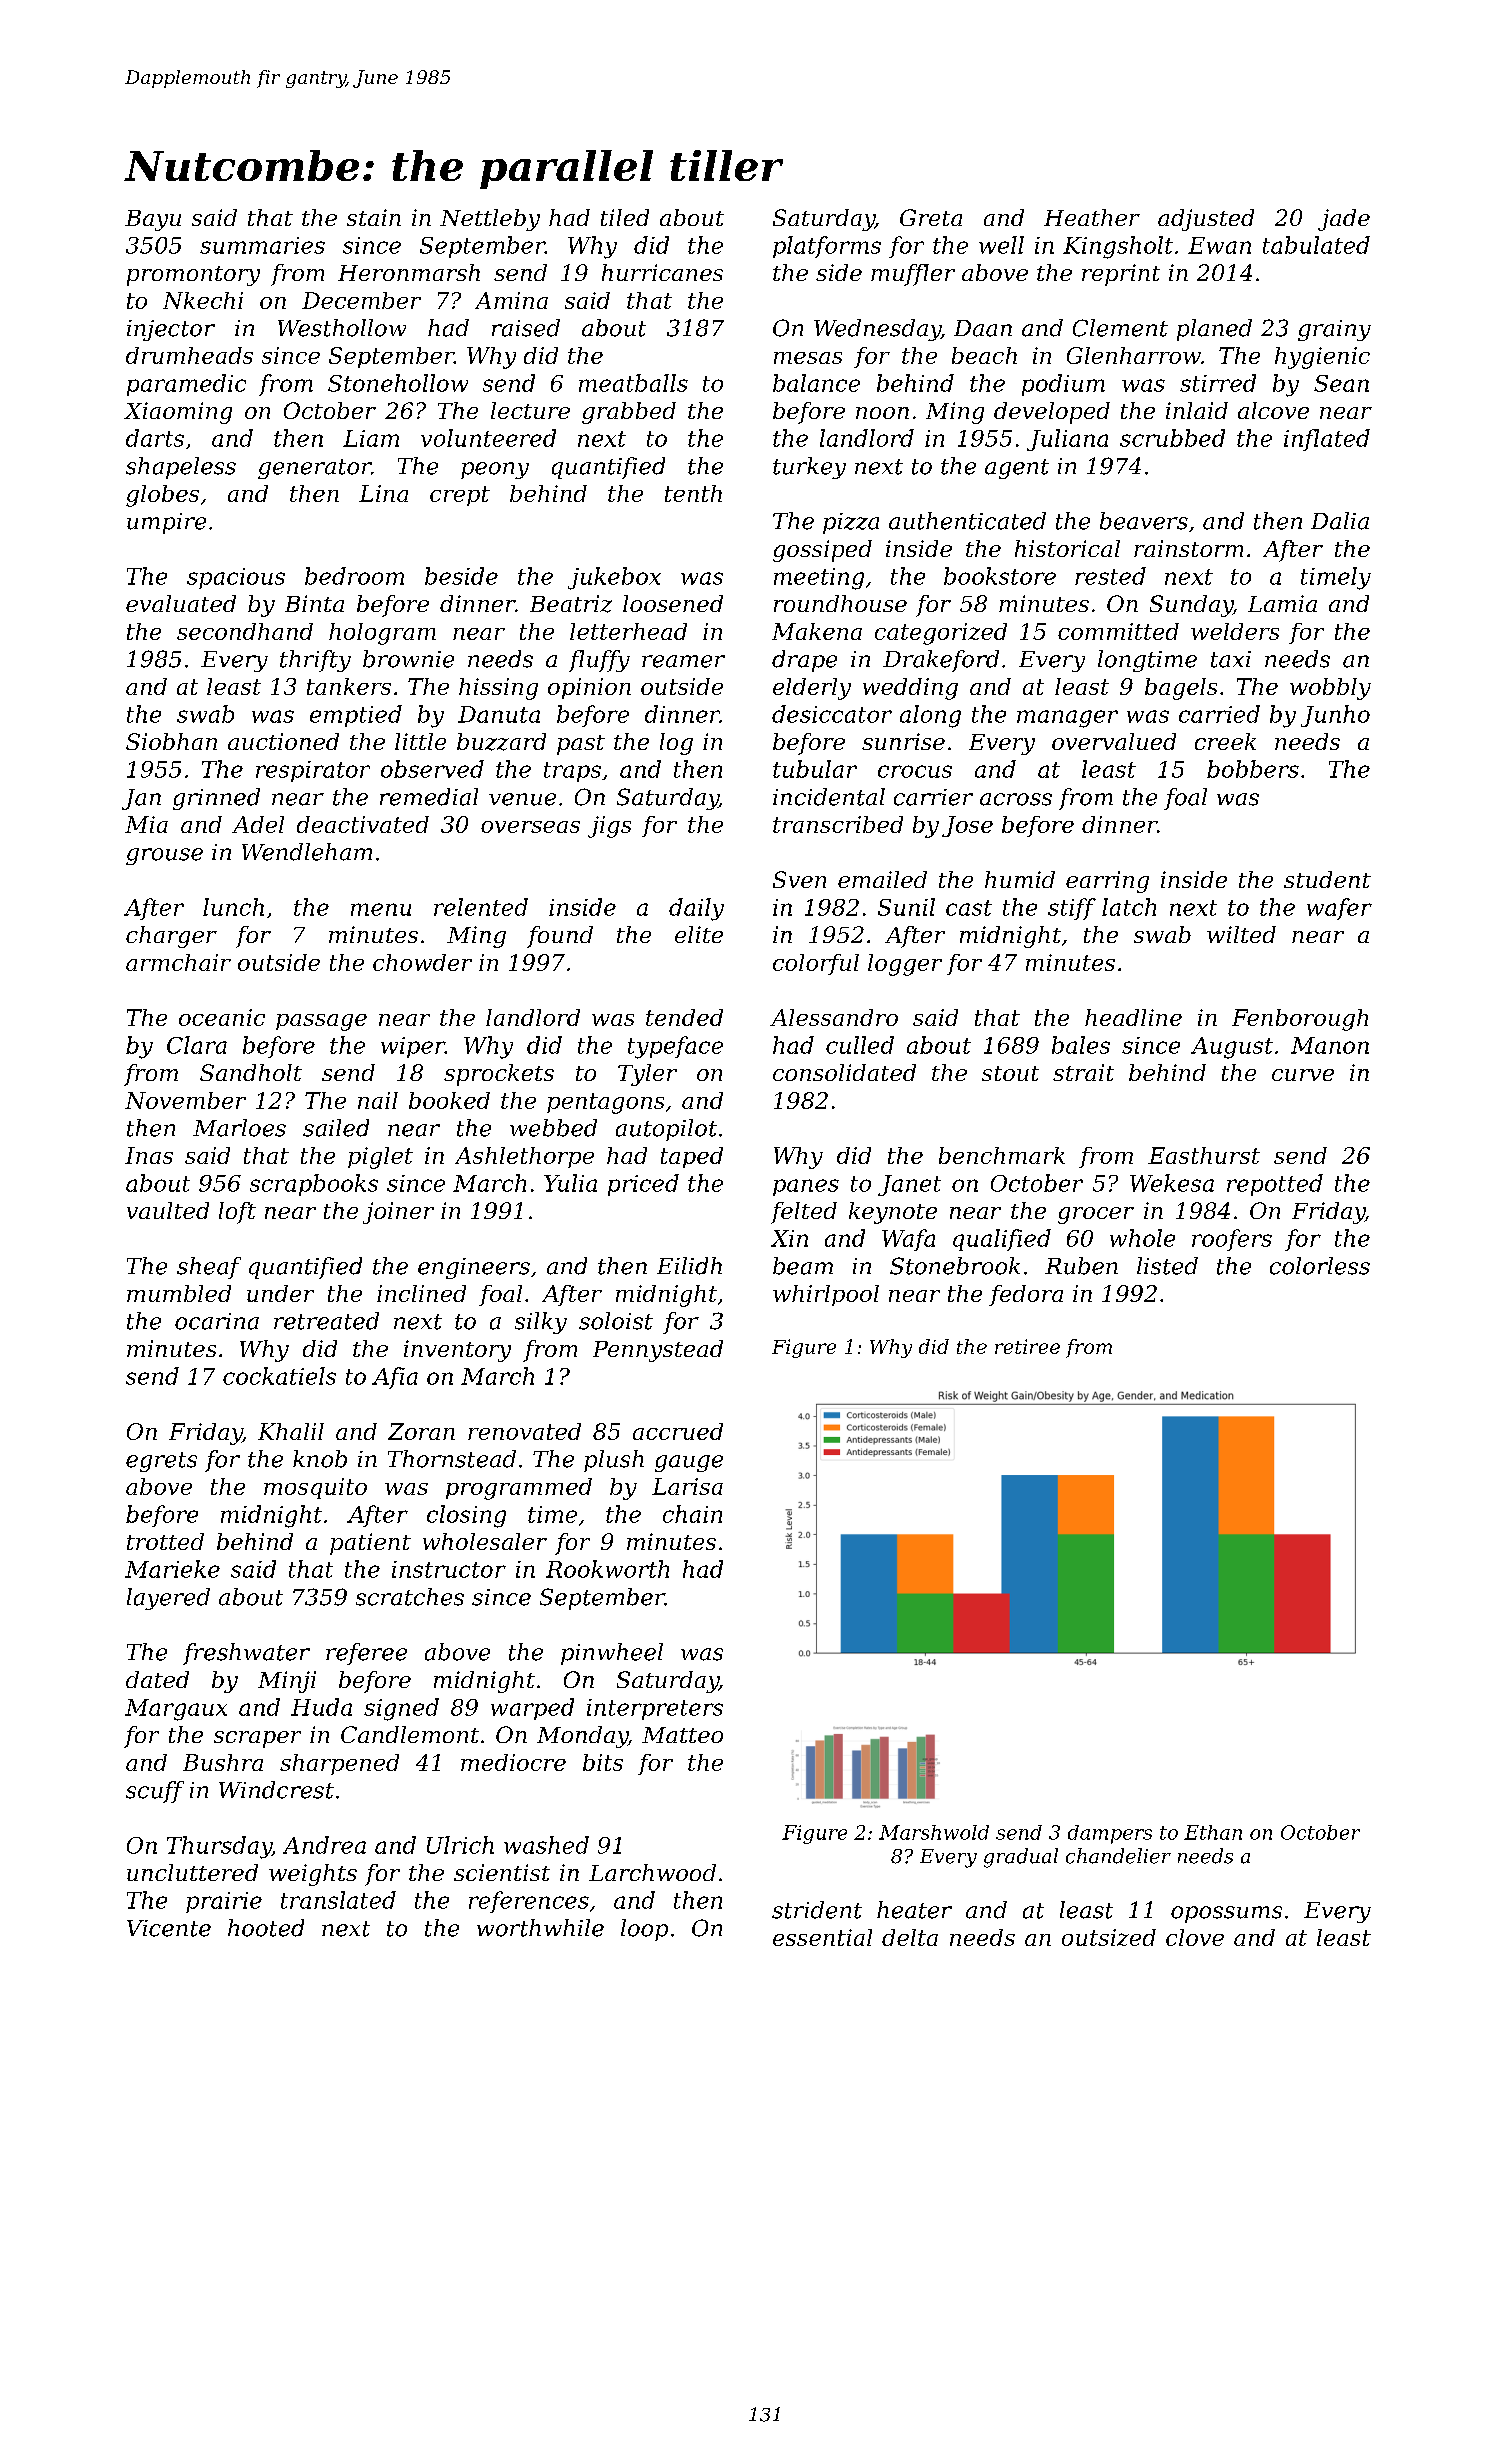 Image resolution: width=1496 pixels, height=2464 pixels. What do you see at coordinates (245, 631) in the page?
I see `secondhand` at bounding box center [245, 631].
